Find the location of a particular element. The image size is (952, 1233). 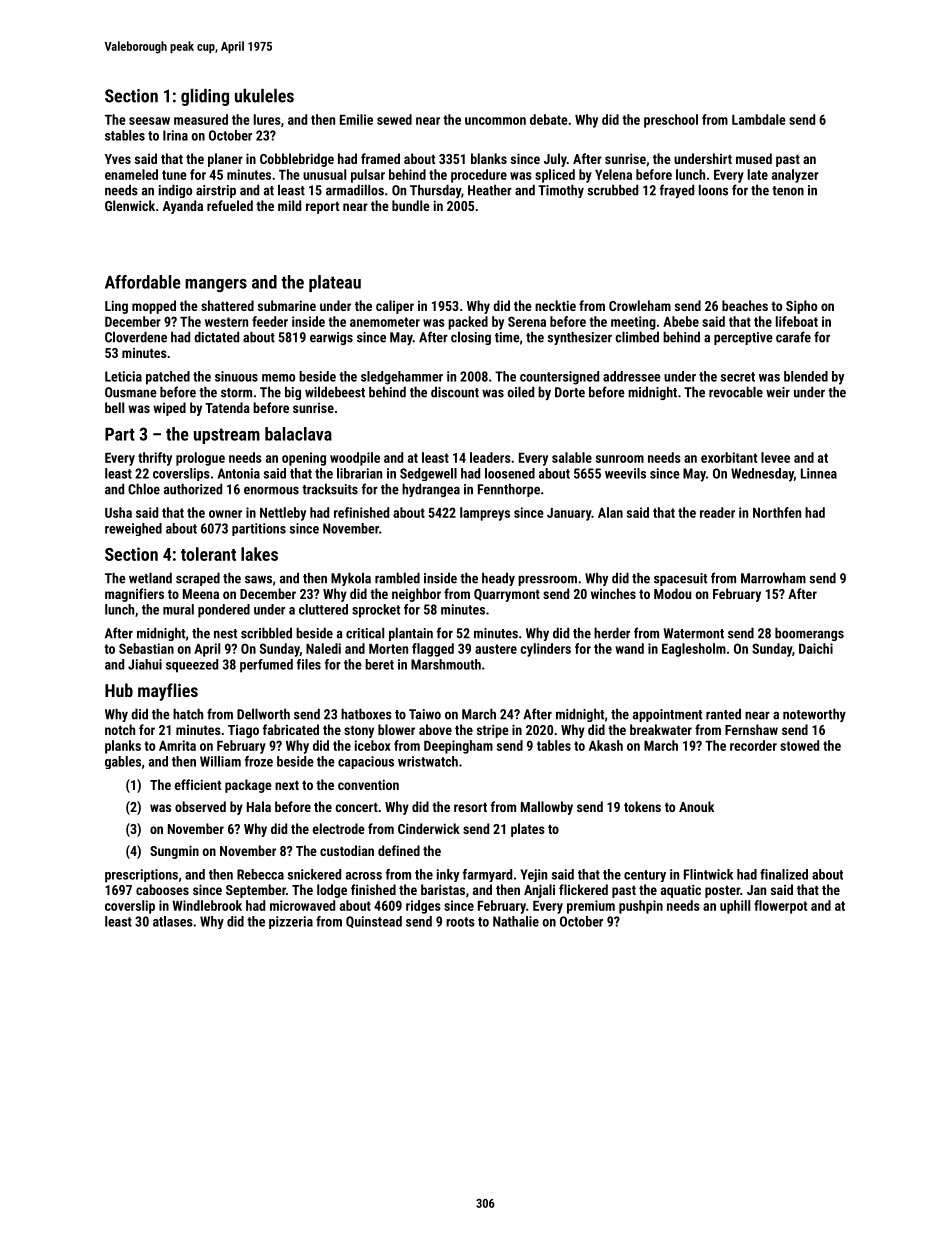

Daichi is located at coordinates (816, 648).
